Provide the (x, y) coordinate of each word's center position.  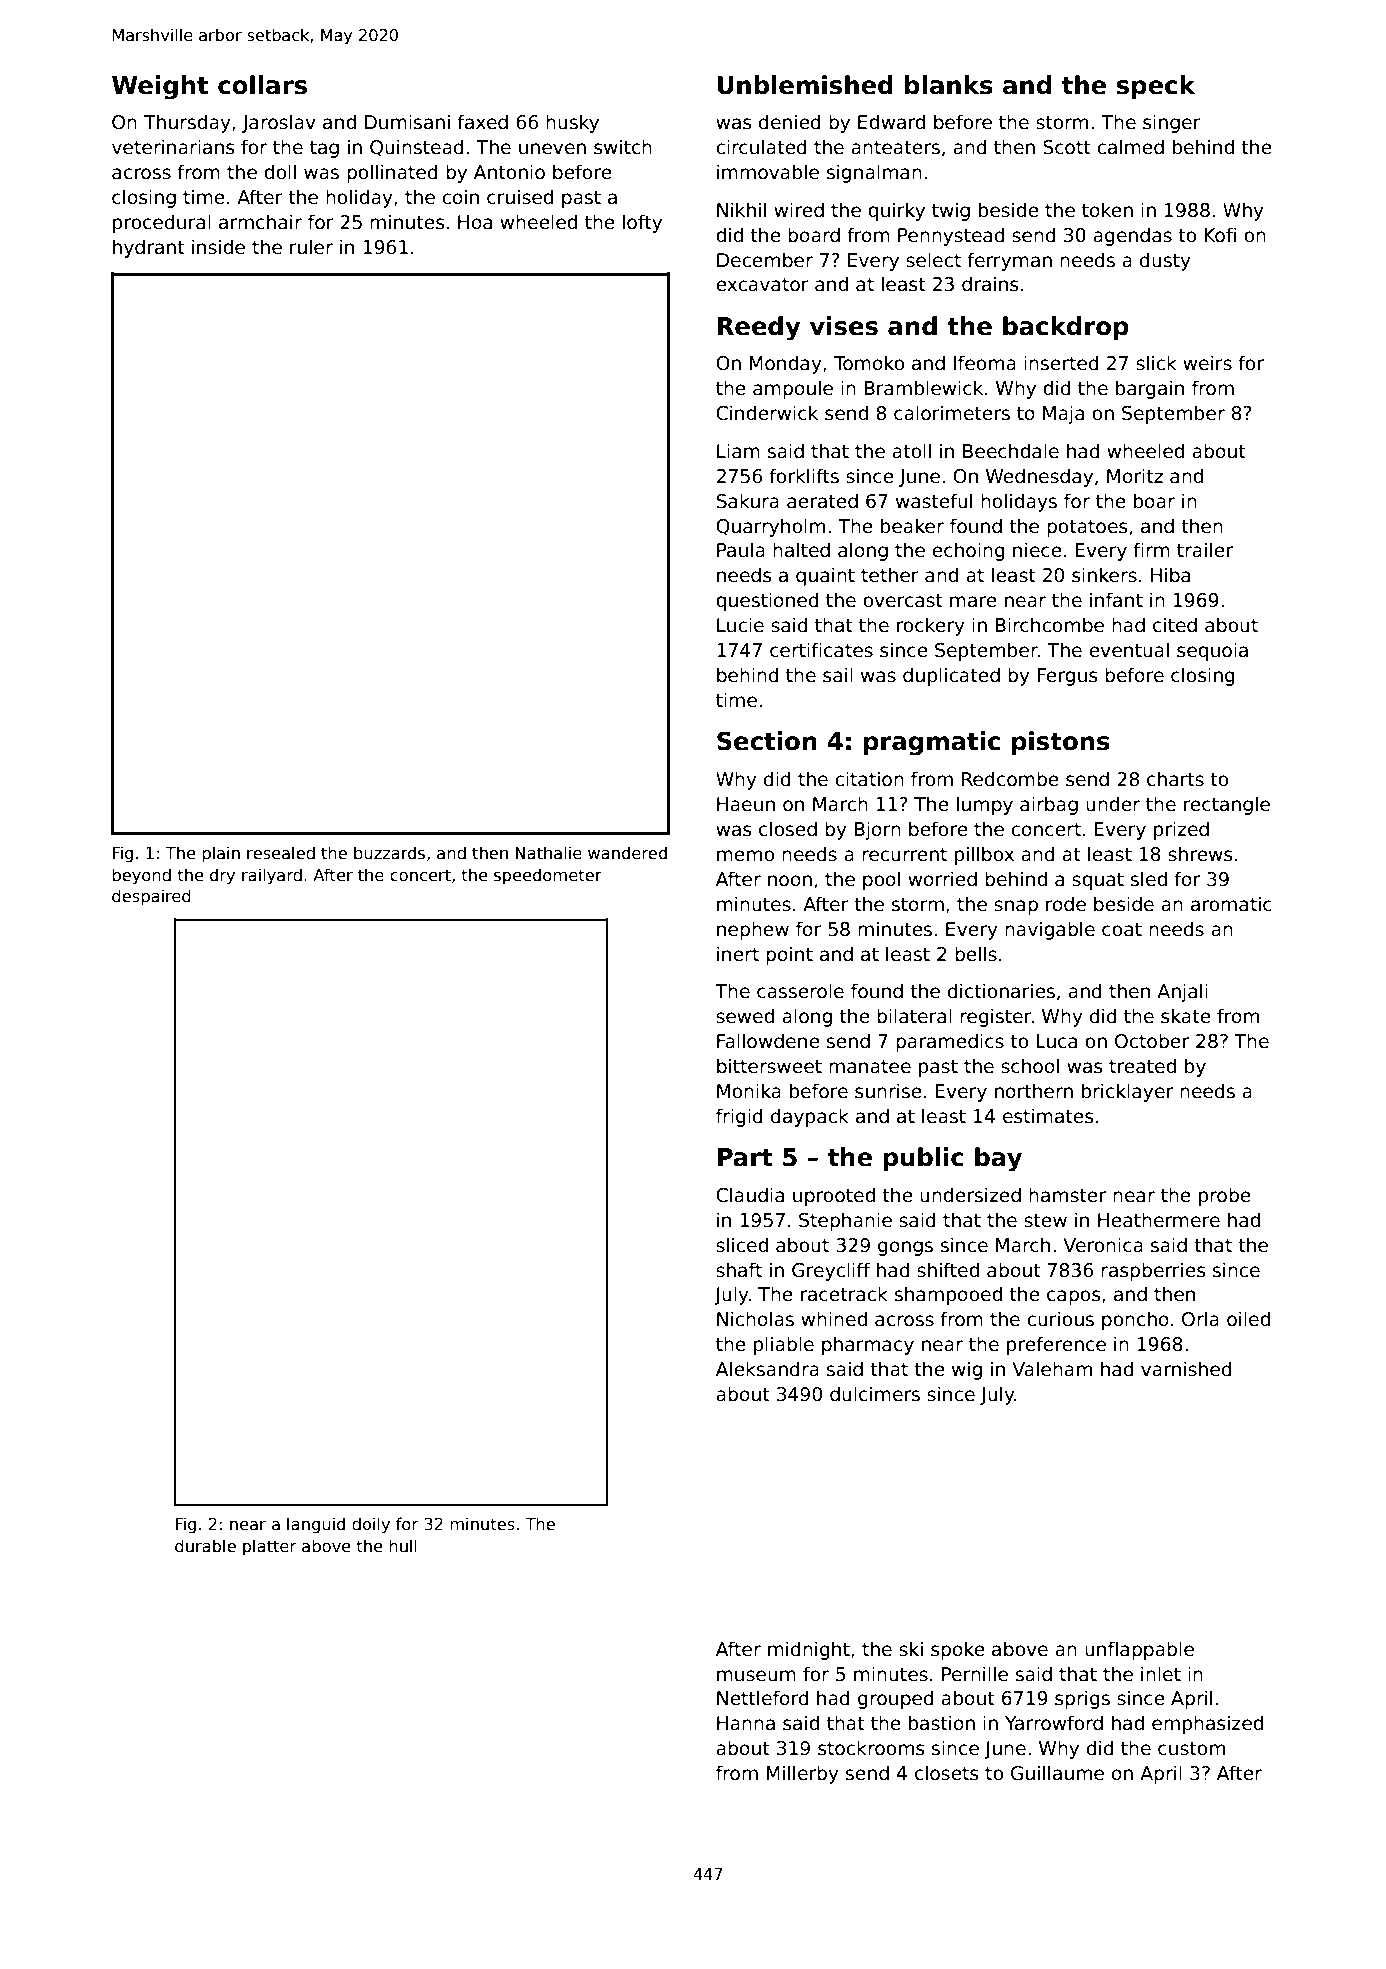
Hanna (746, 1723)
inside (218, 247)
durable (205, 1545)
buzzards (389, 853)
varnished (1186, 1369)
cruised (520, 197)
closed (788, 829)
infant (1116, 600)
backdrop (1066, 328)
